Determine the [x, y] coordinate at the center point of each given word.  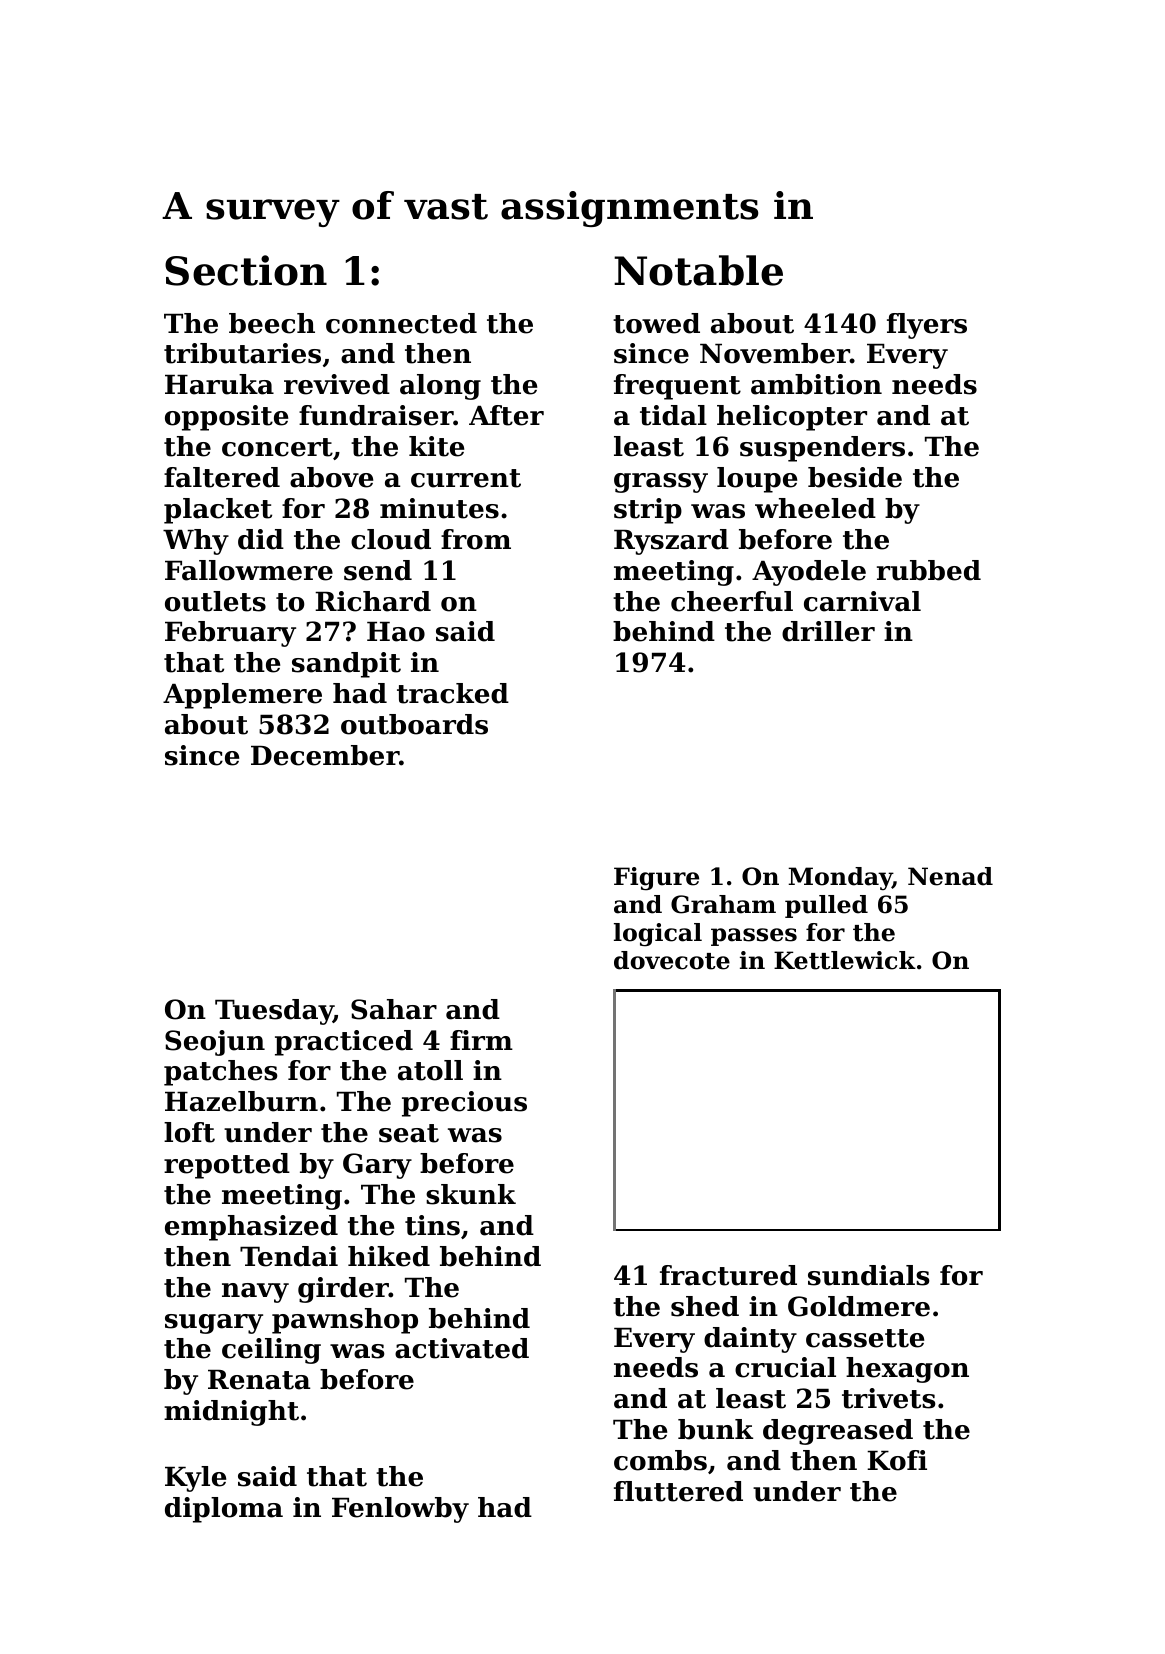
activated [462, 1348]
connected [401, 323]
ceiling [271, 1351]
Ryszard [671, 542]
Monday [840, 878]
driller [828, 631]
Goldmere [859, 1306]
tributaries [242, 353]
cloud [391, 539]
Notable [698, 270]
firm [481, 1040]
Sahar [394, 1009]
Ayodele [809, 573]
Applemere [242, 696]
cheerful [732, 601]
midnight [231, 1413]
